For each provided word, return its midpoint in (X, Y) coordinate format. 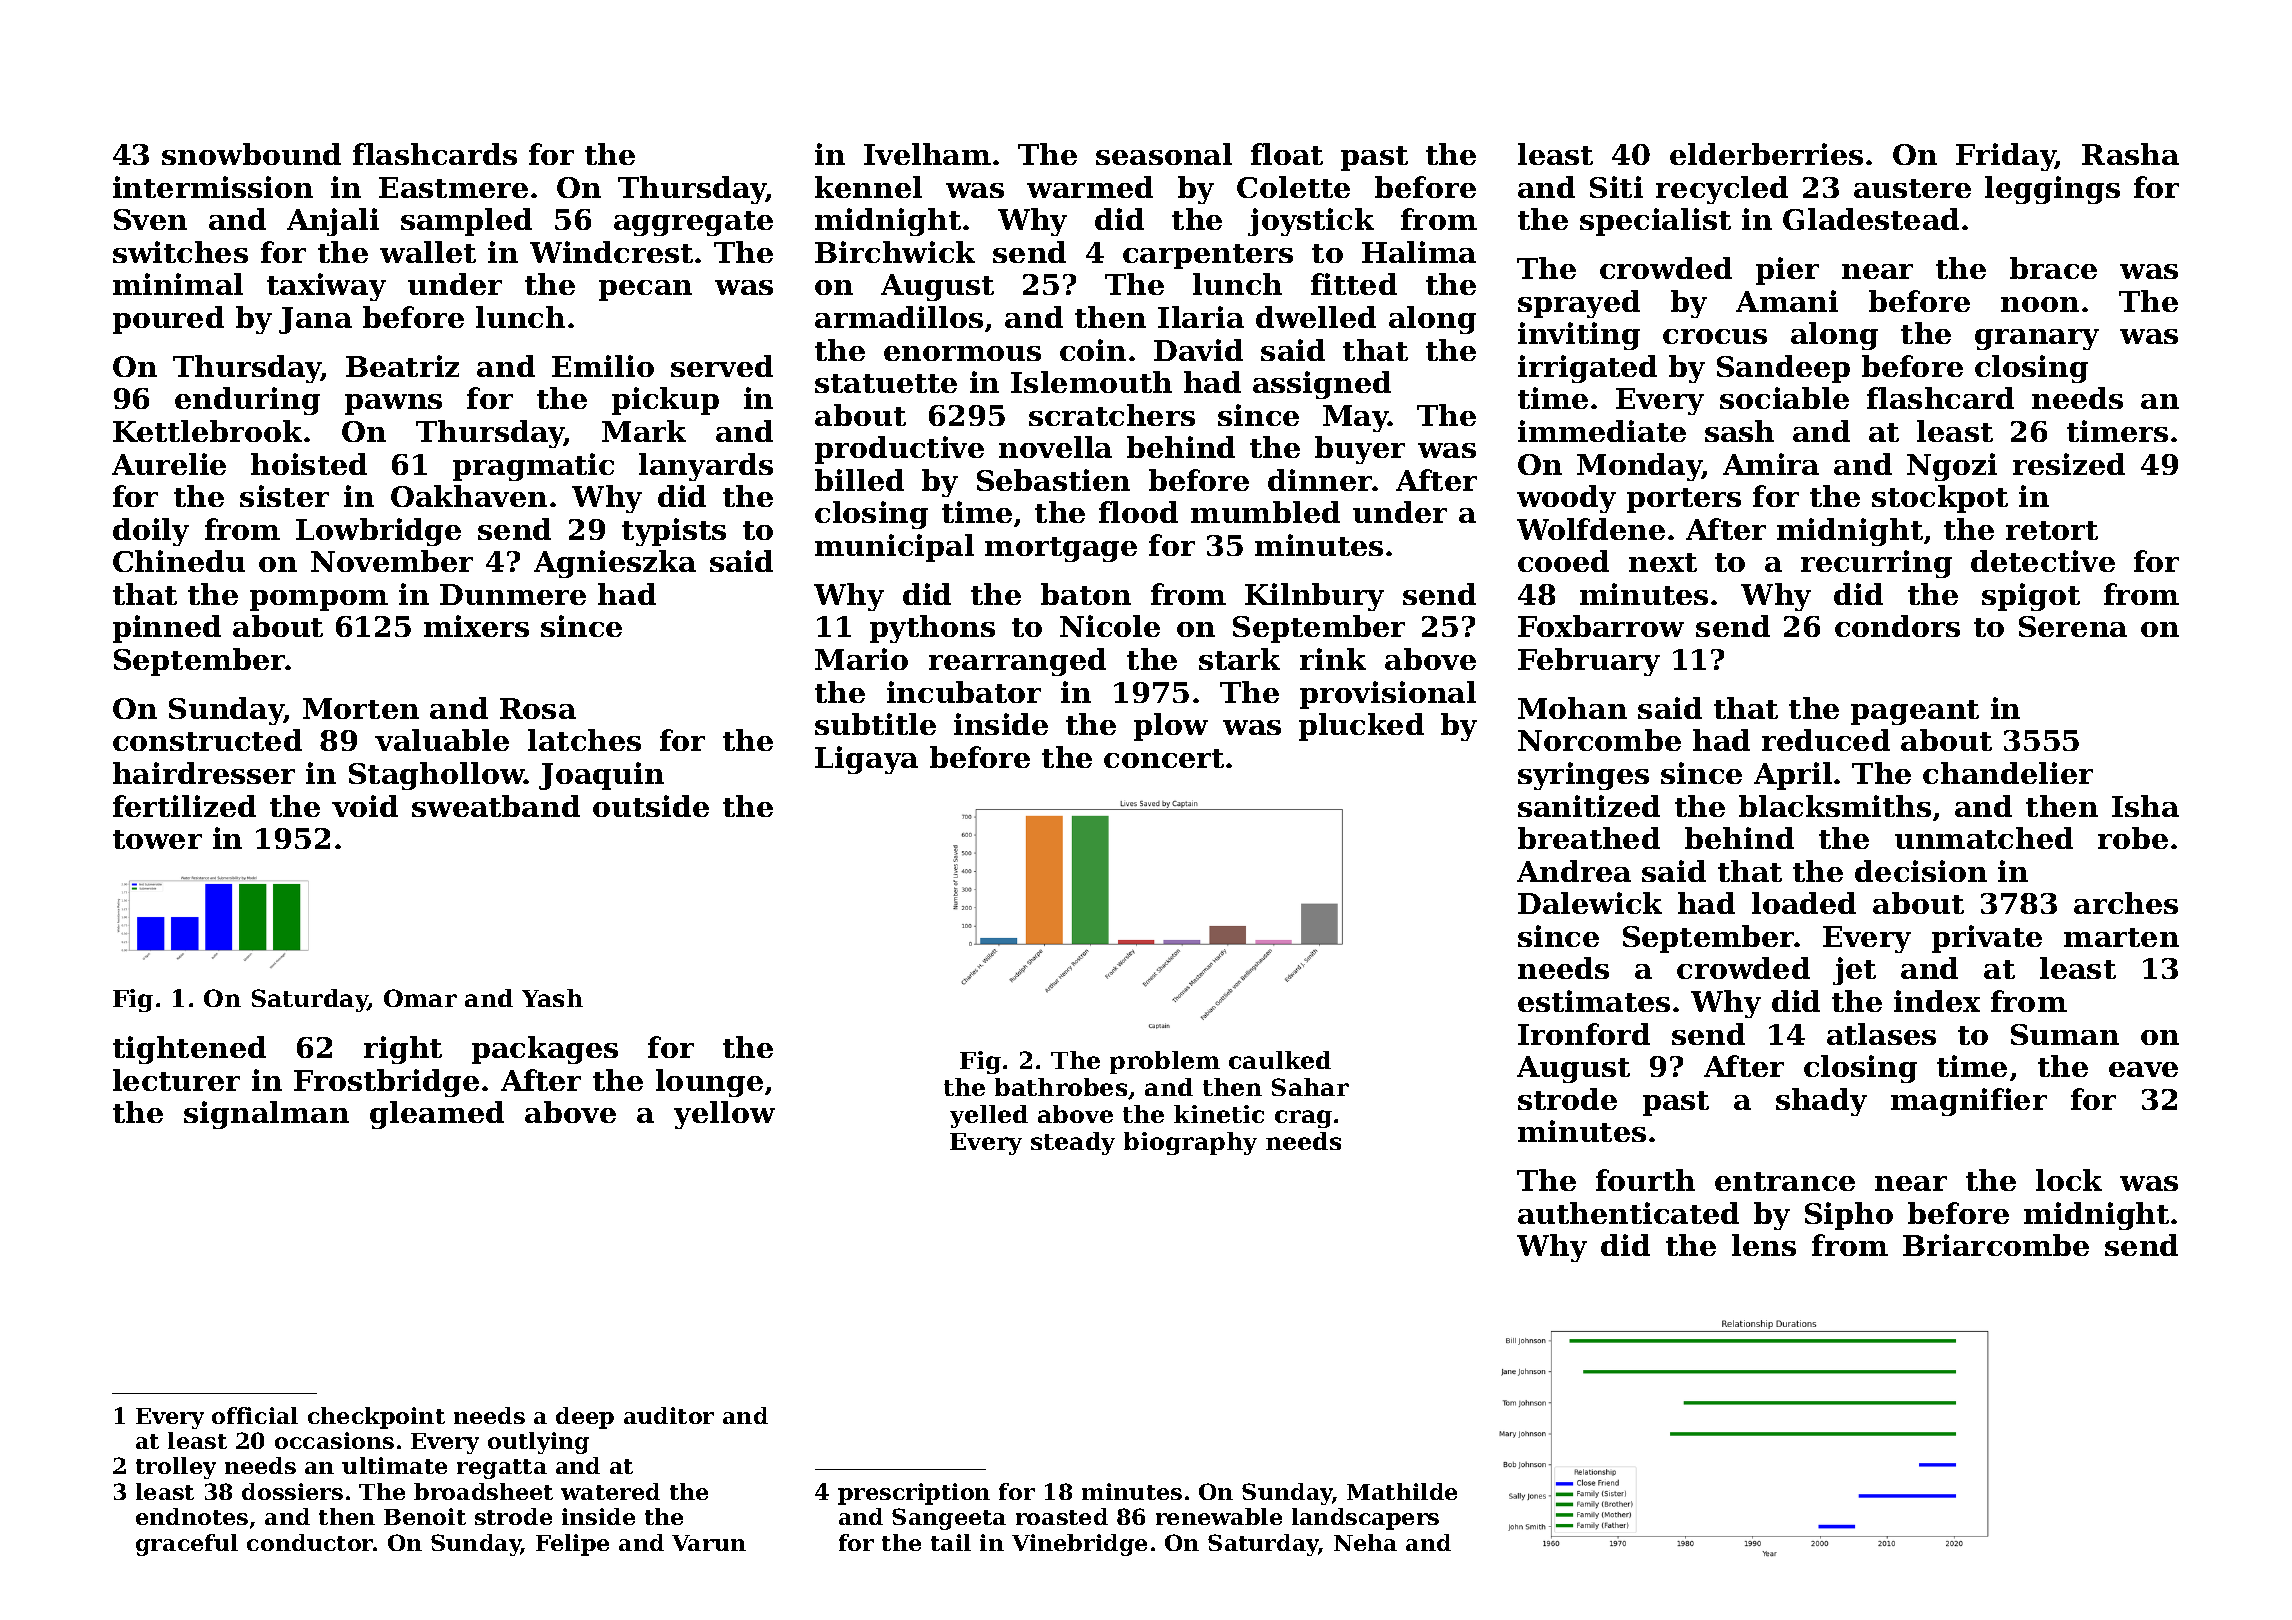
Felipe (572, 1545)
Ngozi (1952, 467)
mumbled (1265, 512)
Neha (1365, 1542)
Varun (709, 1543)
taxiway (326, 287)
